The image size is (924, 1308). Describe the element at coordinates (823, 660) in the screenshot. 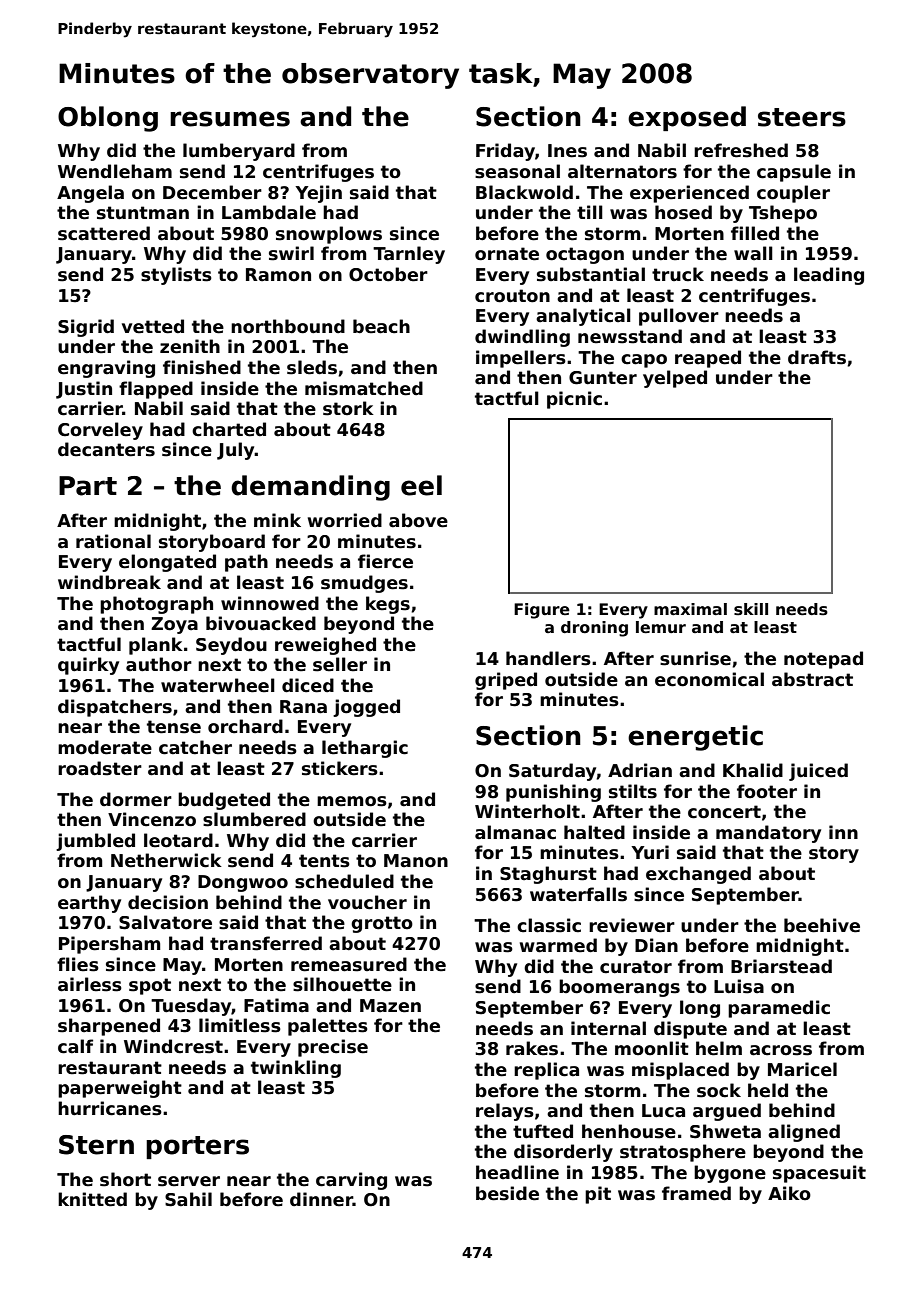

I see `notepad` at that location.
